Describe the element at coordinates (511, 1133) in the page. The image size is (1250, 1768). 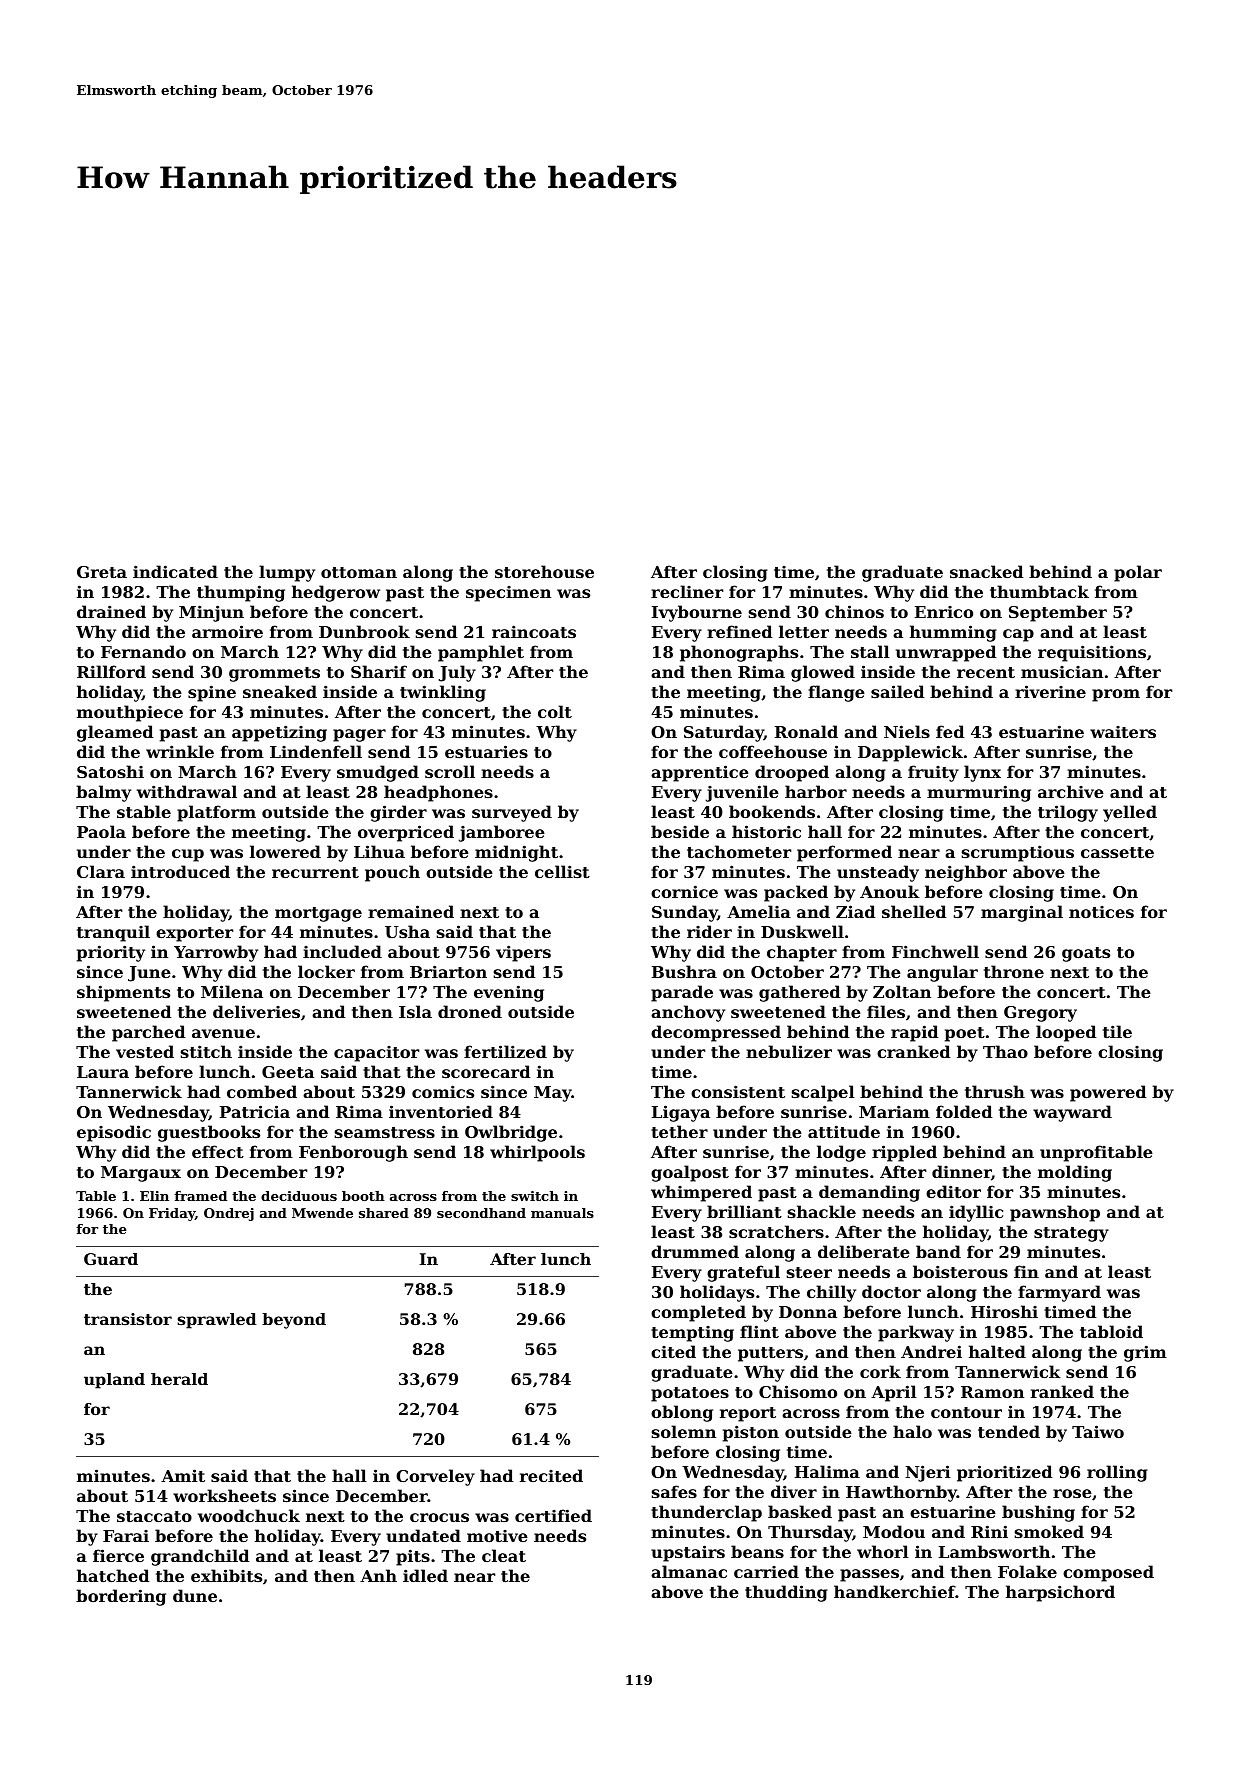
I see `Owlbridge` at that location.
